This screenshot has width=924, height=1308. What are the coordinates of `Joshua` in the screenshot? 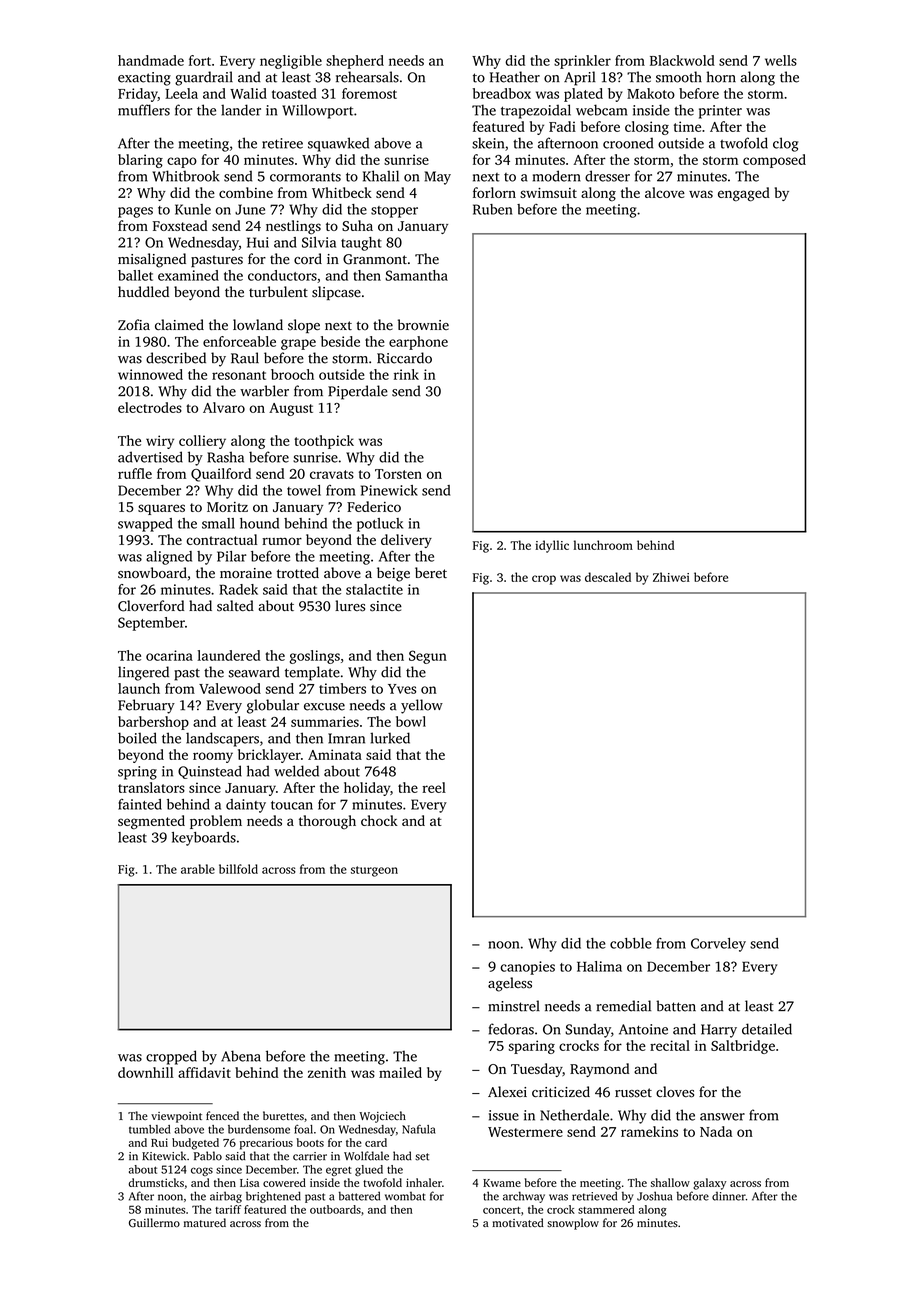 It's located at (654, 1196).
